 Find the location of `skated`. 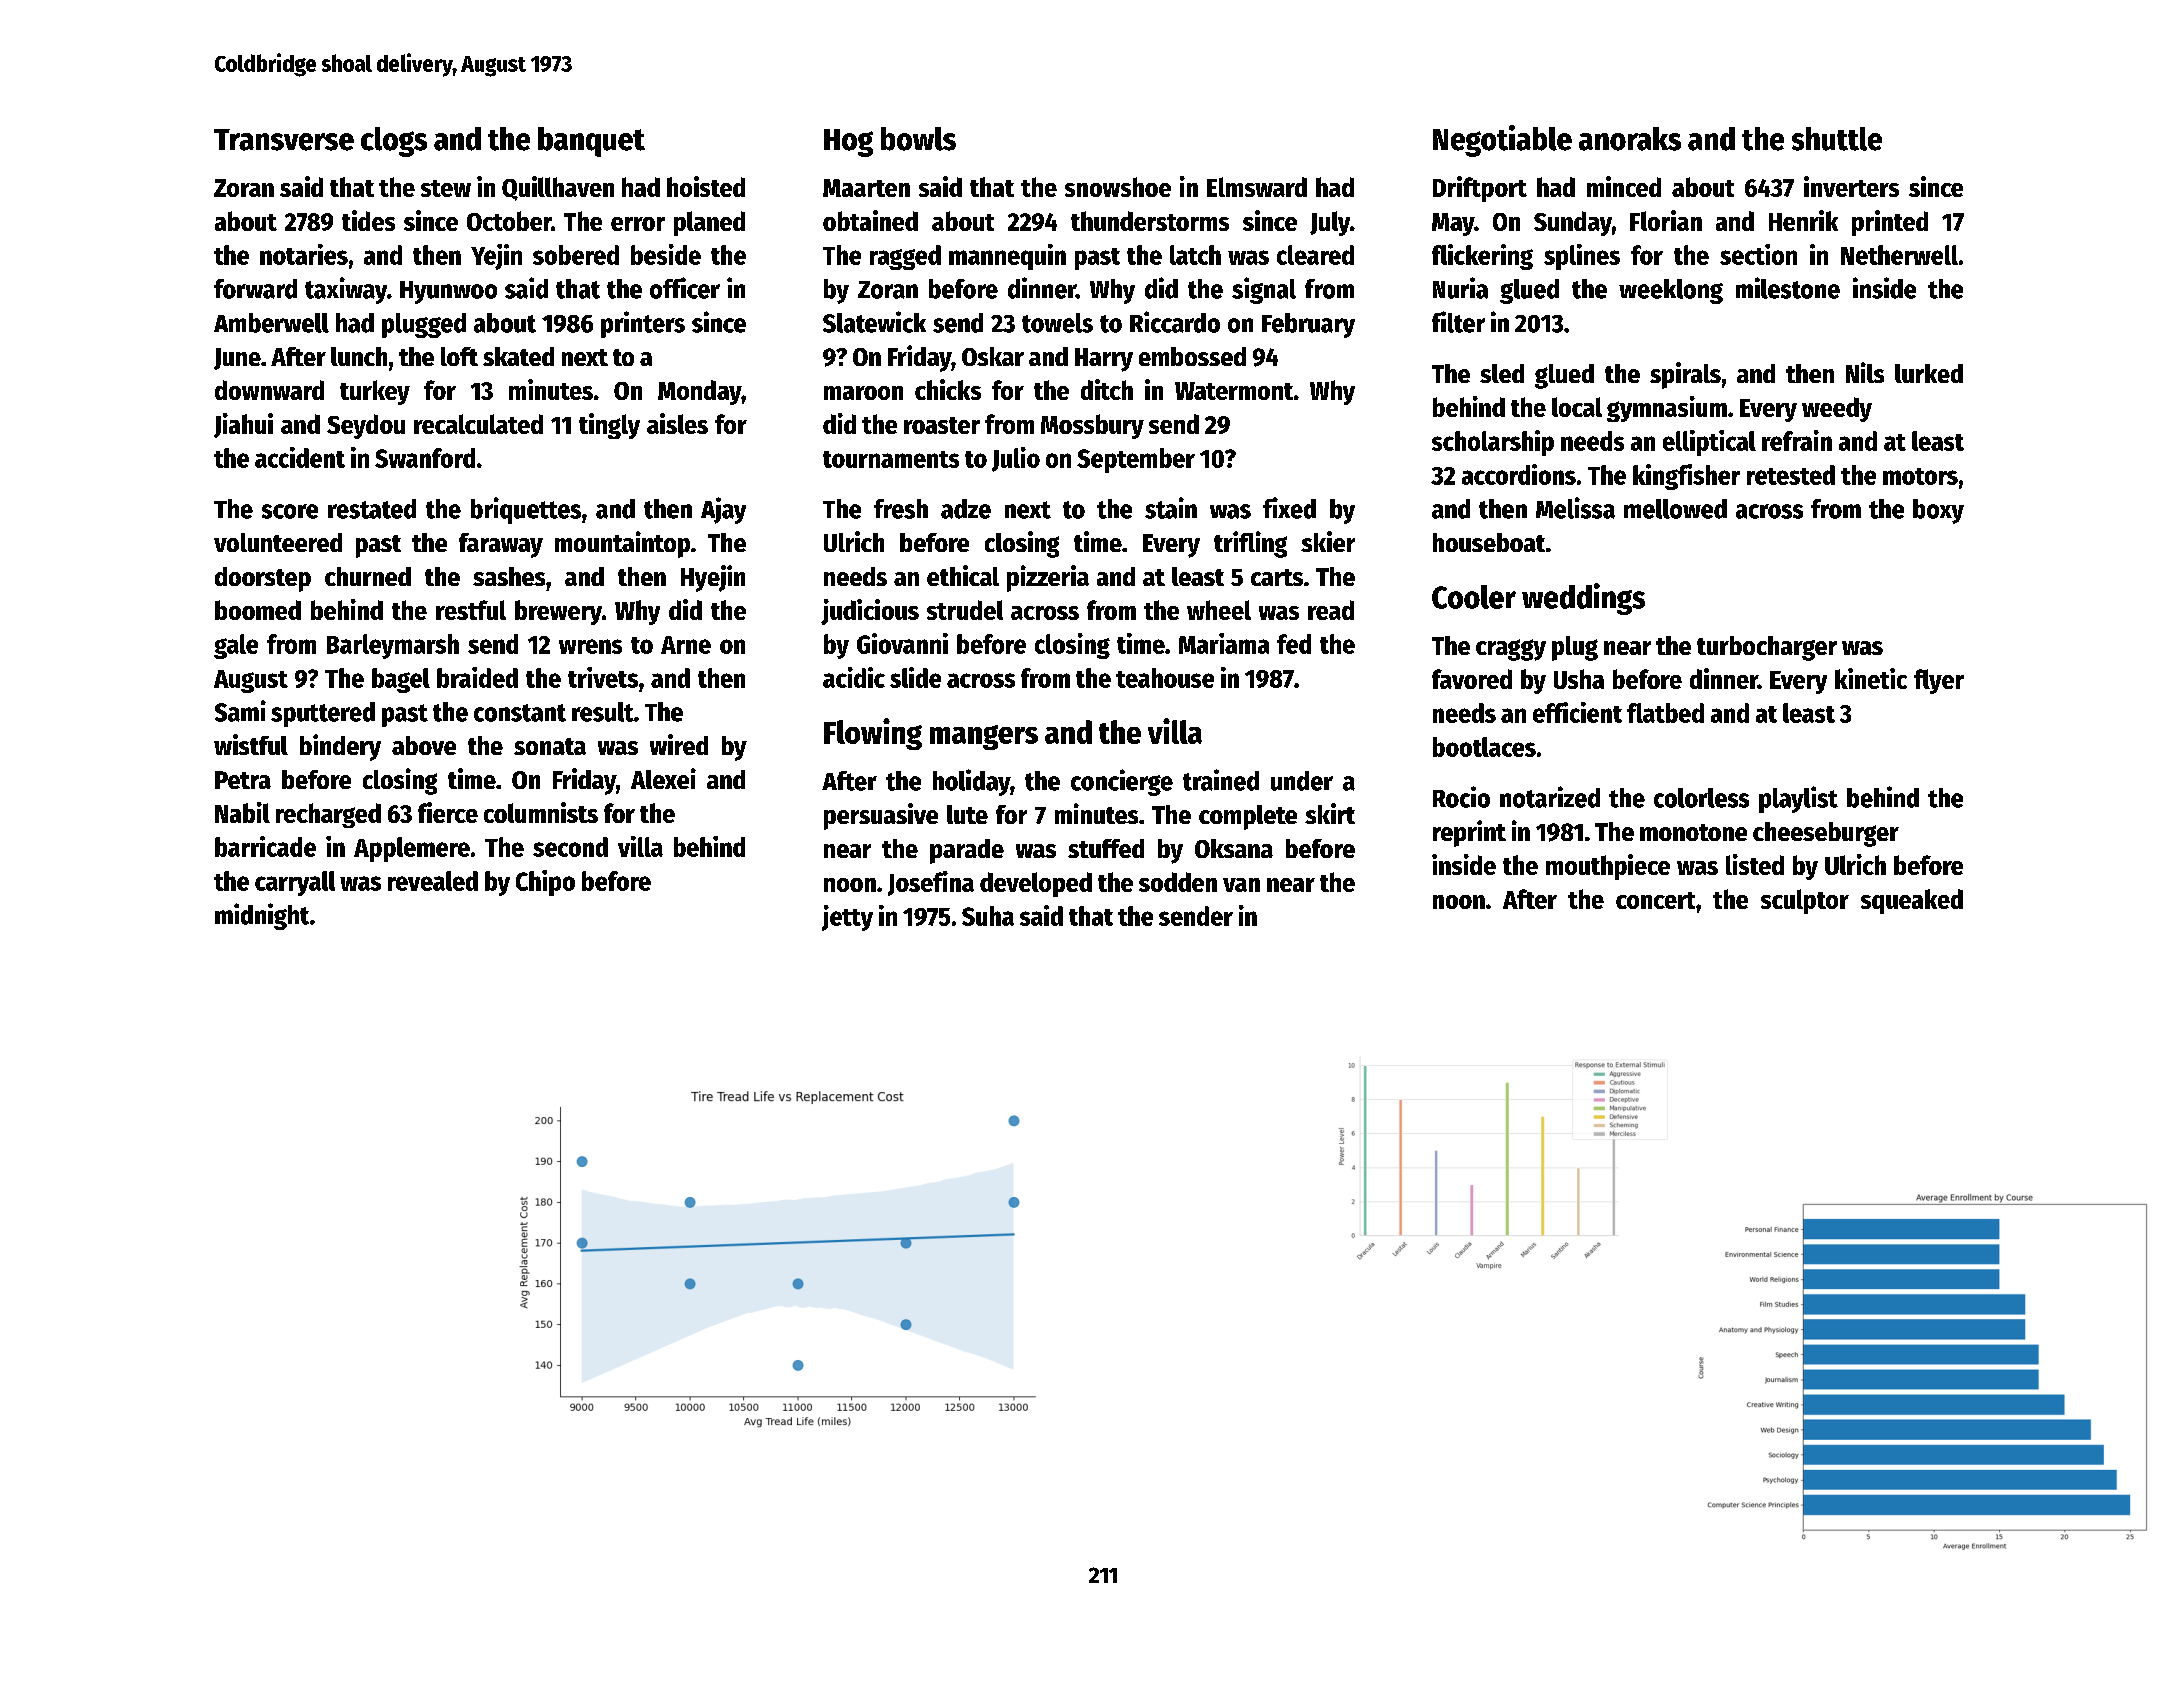

skated is located at coordinates (518, 356).
